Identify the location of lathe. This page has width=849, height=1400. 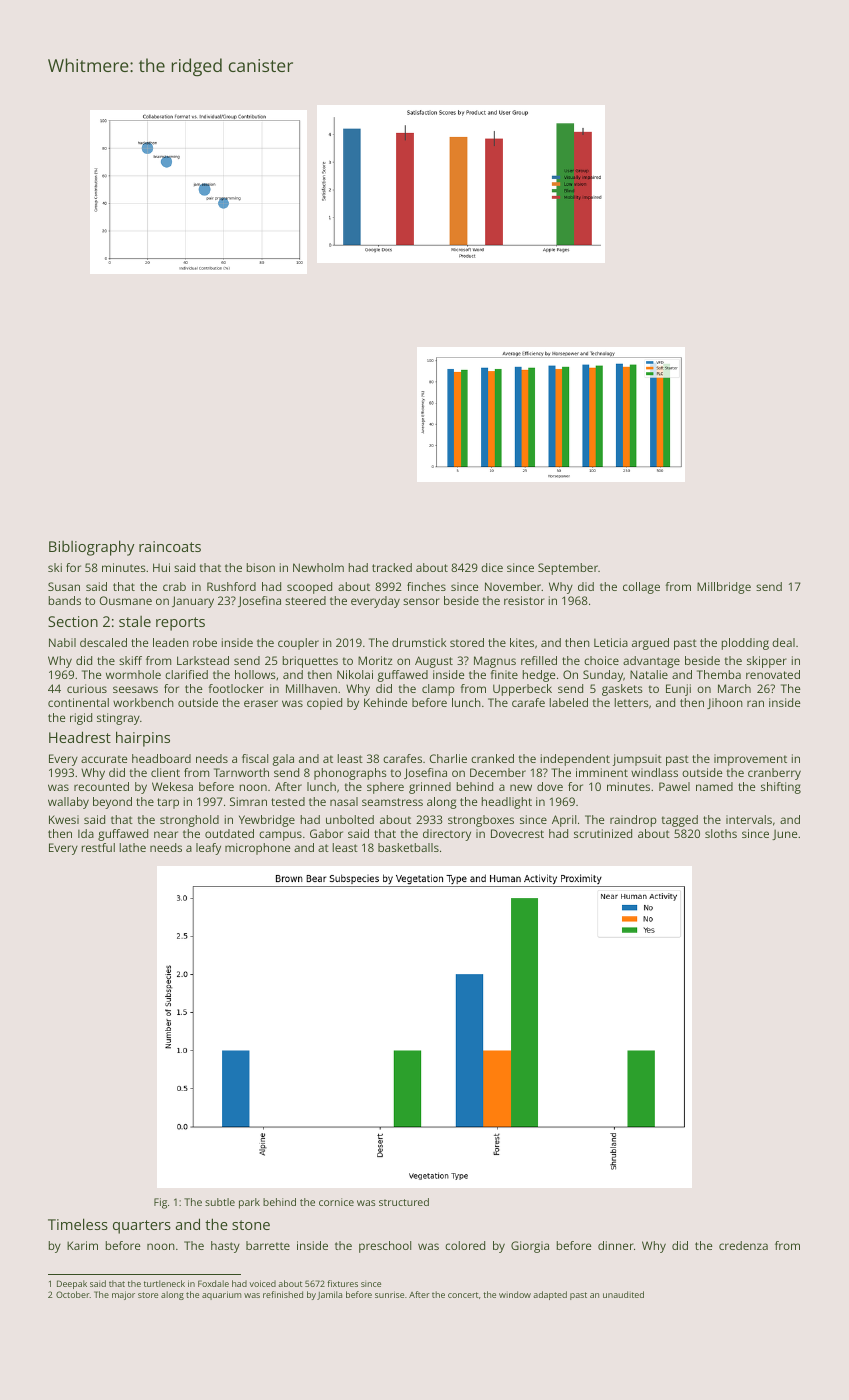
(133, 847).
